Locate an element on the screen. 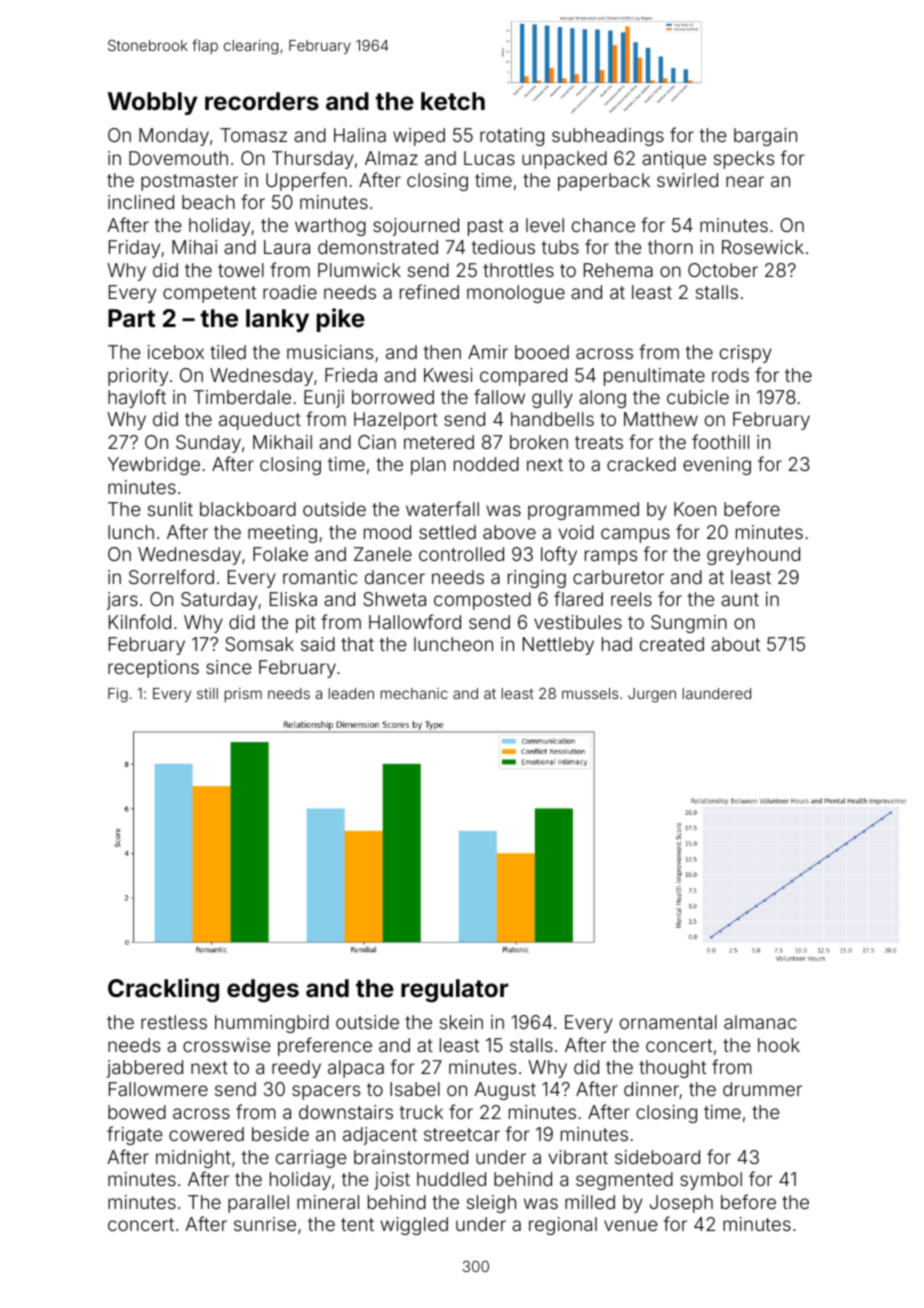 The width and height of the screenshot is (924, 1308). along is located at coordinates (602, 399).
